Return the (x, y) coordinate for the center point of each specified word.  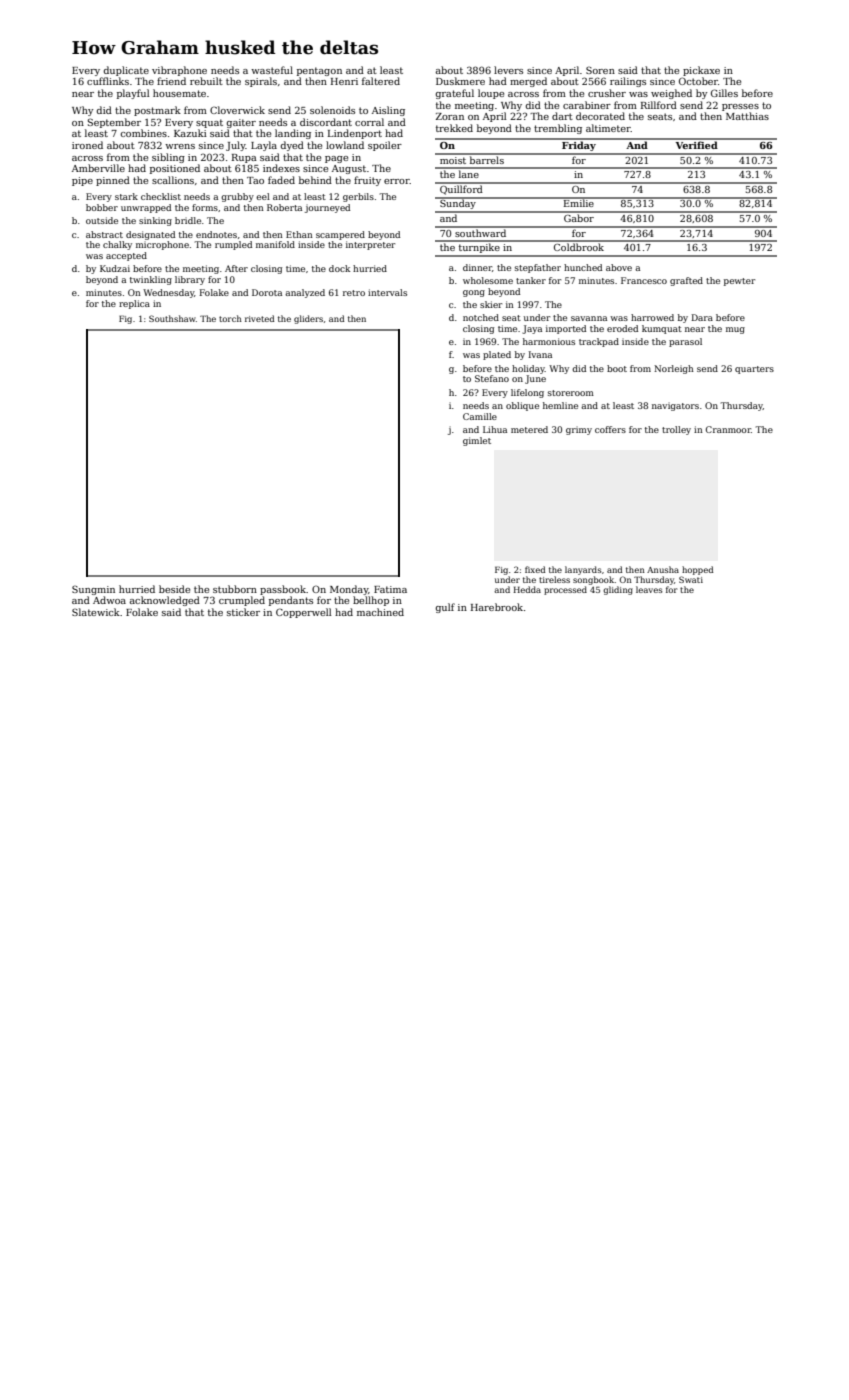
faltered (381, 81)
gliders (308, 319)
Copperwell (304, 613)
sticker (243, 612)
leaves (649, 589)
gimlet (477, 441)
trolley (676, 430)
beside (174, 589)
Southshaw (172, 318)
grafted (686, 281)
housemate (179, 93)
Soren (600, 70)
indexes (281, 168)
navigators (675, 406)
